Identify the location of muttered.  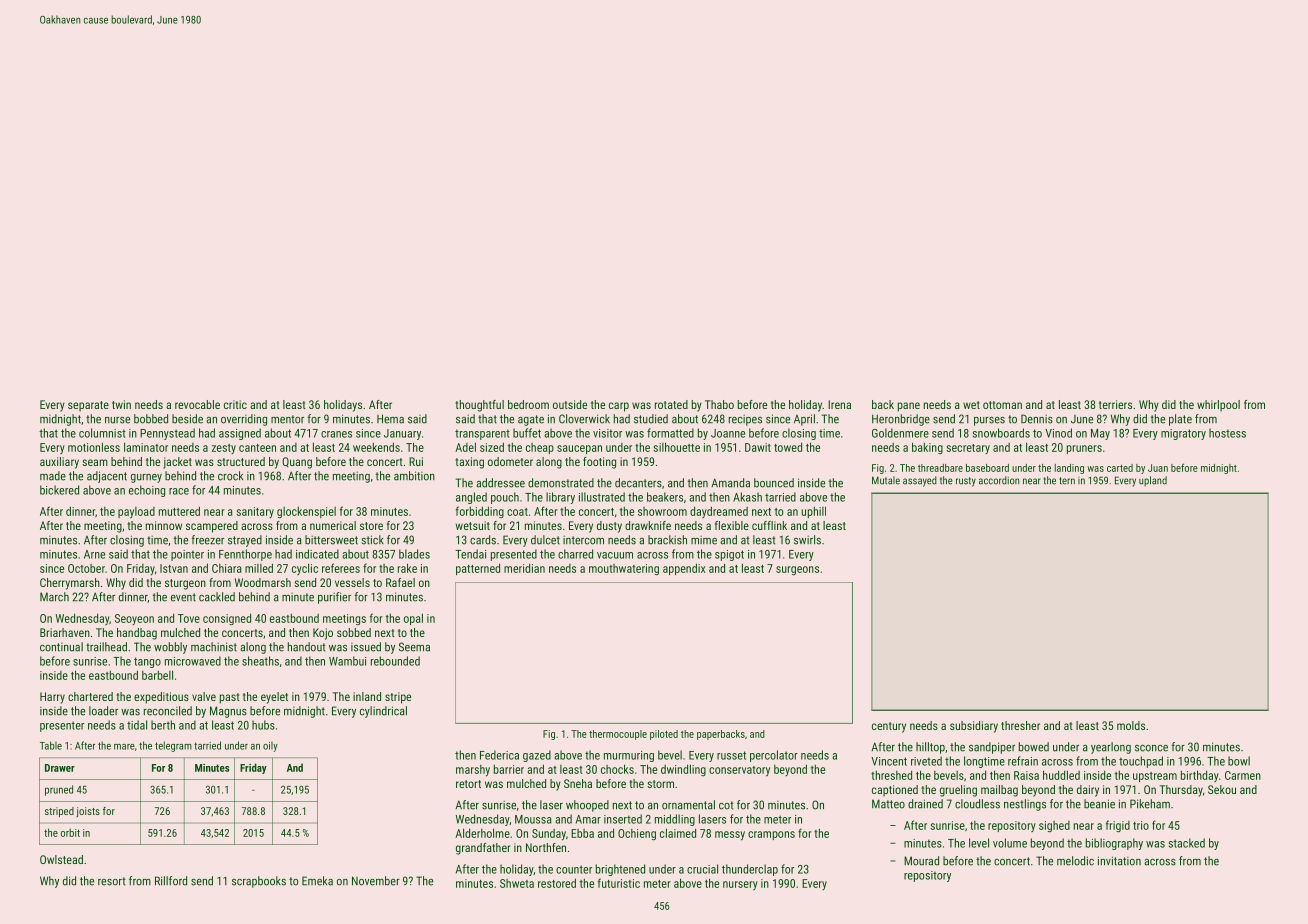
(179, 511).
